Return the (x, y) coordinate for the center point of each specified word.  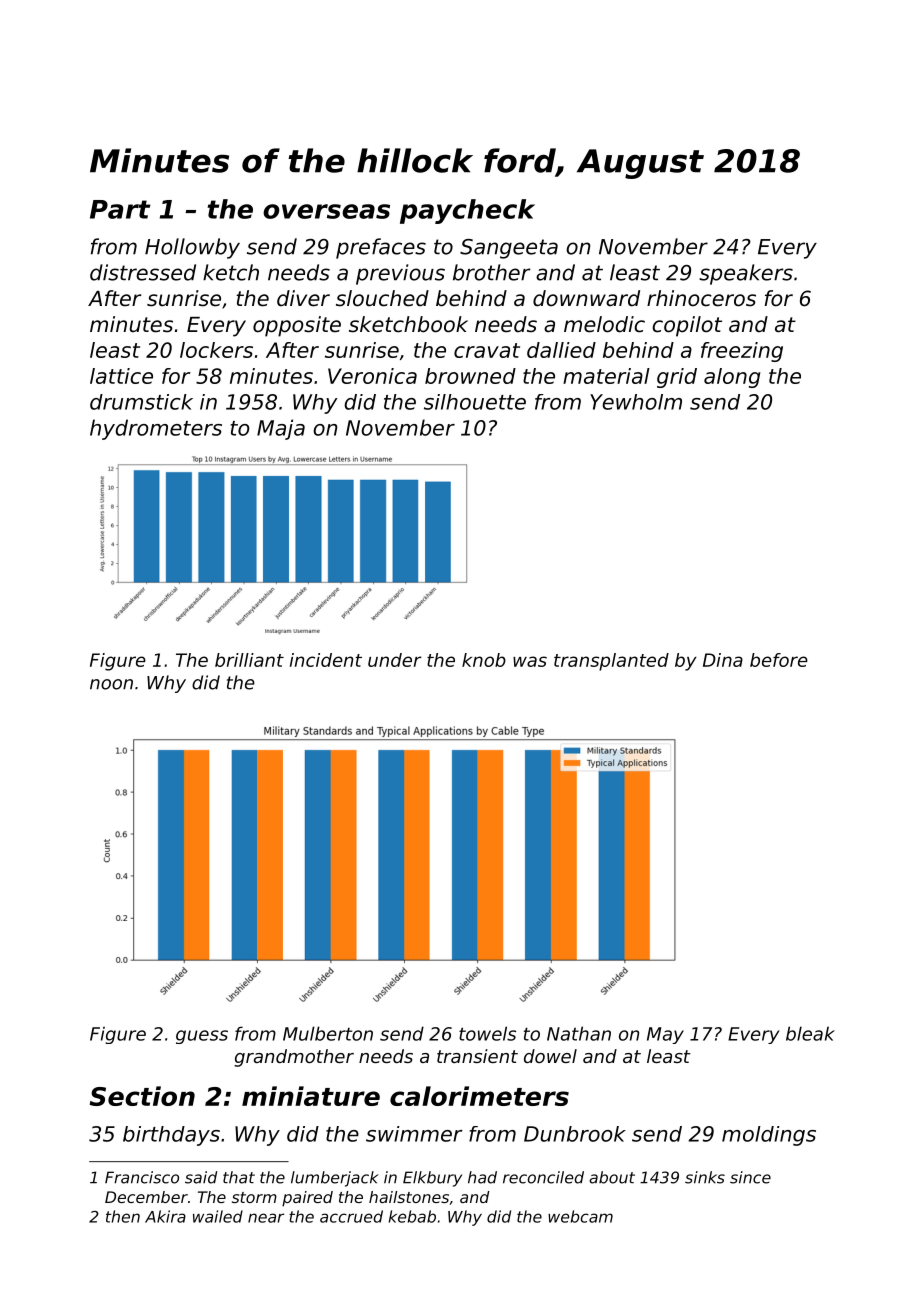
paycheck (467, 211)
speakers (746, 274)
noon (111, 684)
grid (677, 378)
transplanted (611, 662)
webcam (580, 1216)
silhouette (475, 402)
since (750, 1177)
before (779, 660)
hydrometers (156, 429)
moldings (769, 1136)
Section (142, 1096)
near (266, 1218)
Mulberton (328, 1033)
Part (120, 209)
